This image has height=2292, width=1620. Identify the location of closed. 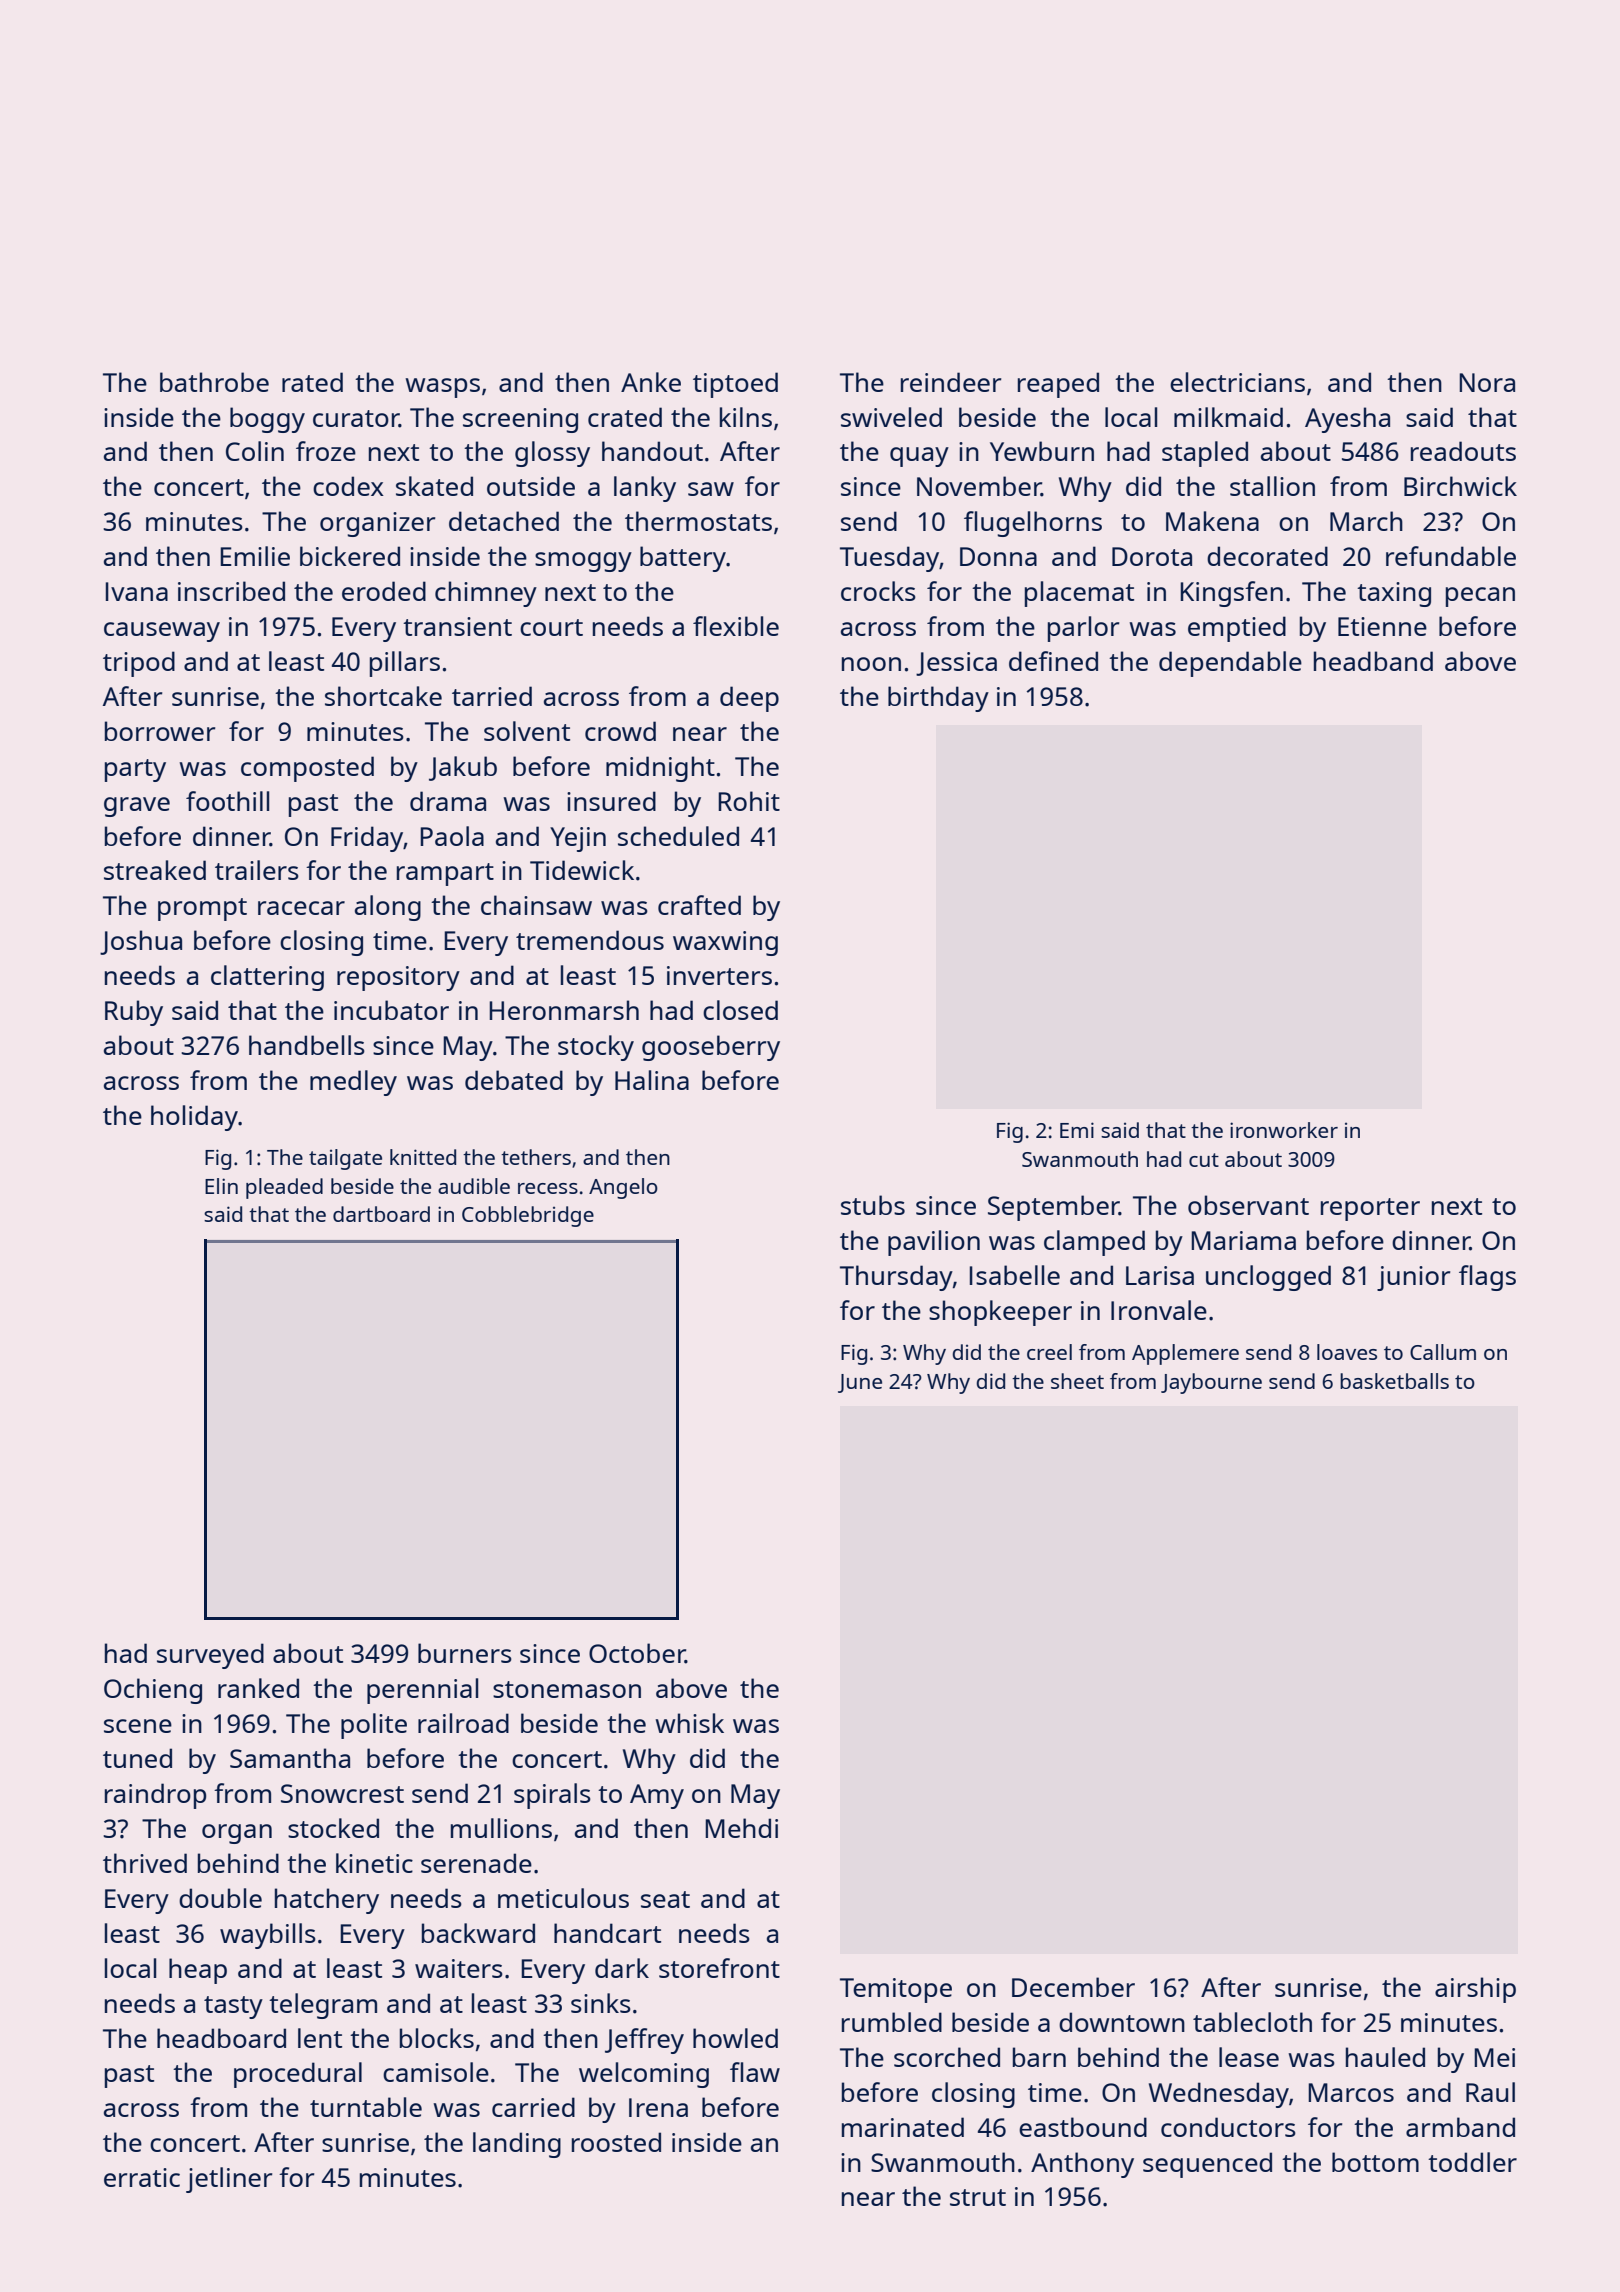
(740, 1010).
